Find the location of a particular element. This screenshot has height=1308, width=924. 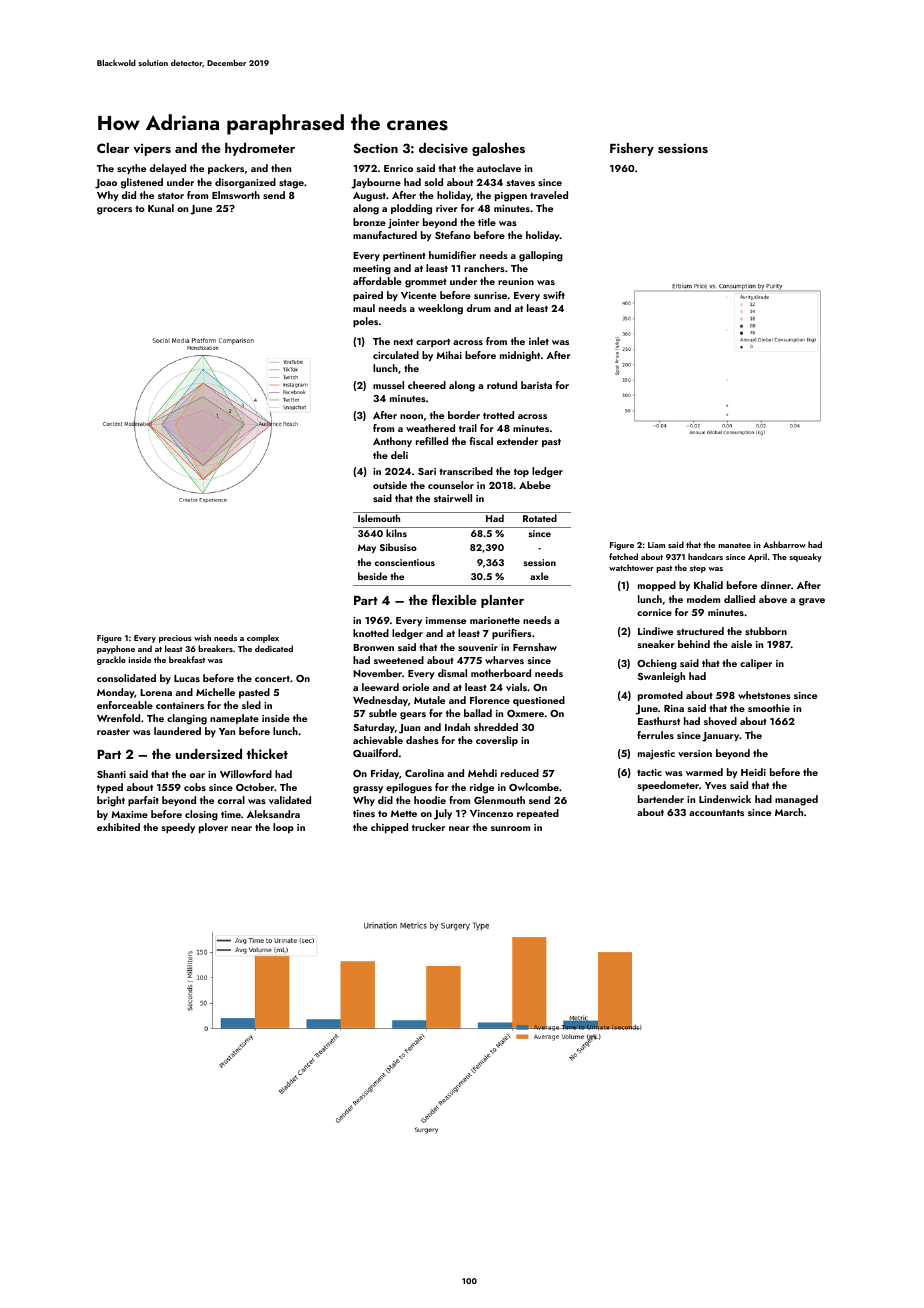

managed is located at coordinates (796, 800).
